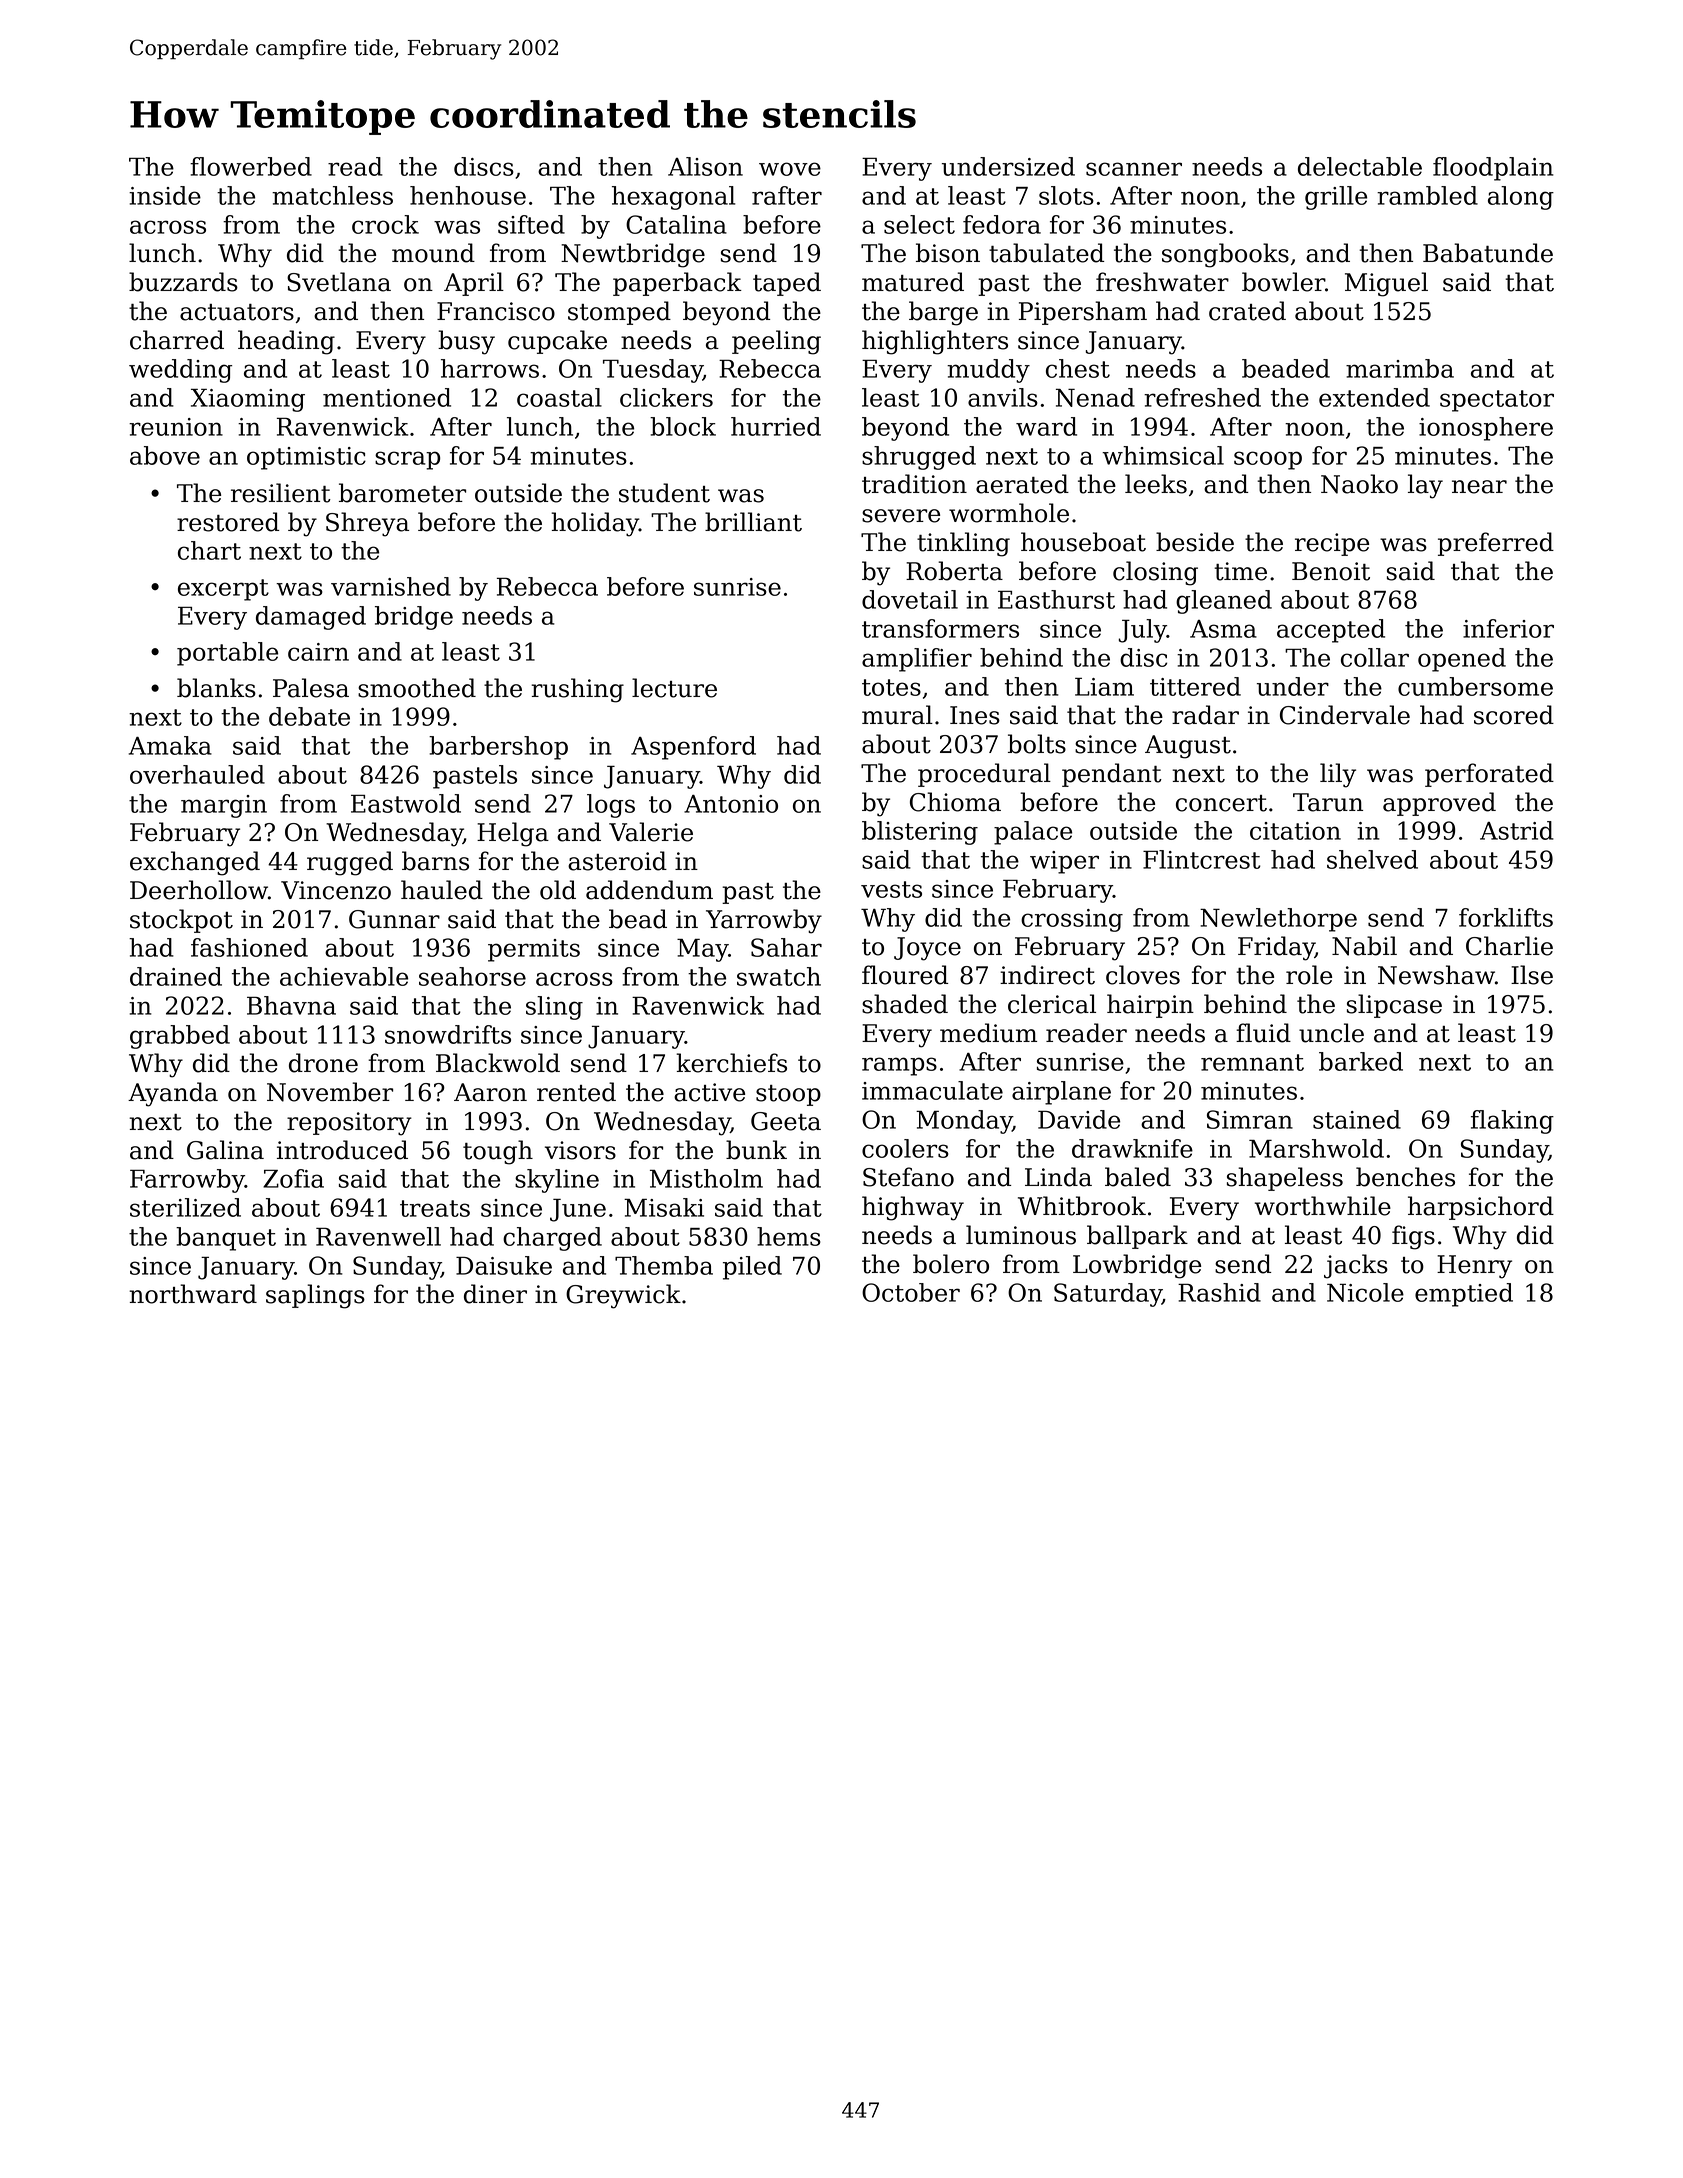 This screenshot has height=2178, width=1683. Describe the element at coordinates (173, 1094) in the screenshot. I see `Ayanda` at that location.
